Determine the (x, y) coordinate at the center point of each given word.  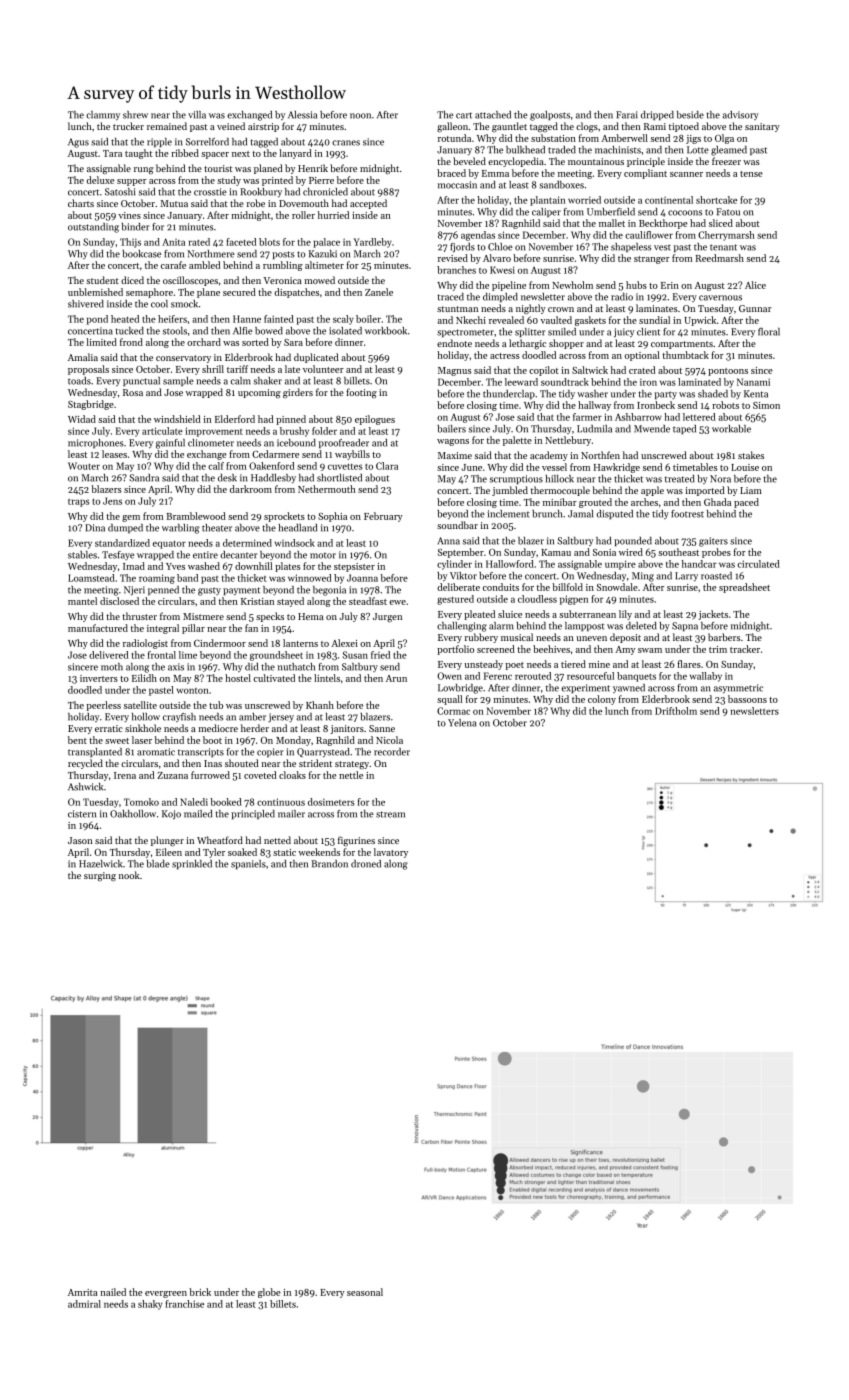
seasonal (365, 1292)
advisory (741, 115)
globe (269, 1293)
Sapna (685, 626)
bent (77, 740)
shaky (150, 1305)
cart (464, 115)
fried (380, 655)
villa (197, 115)
